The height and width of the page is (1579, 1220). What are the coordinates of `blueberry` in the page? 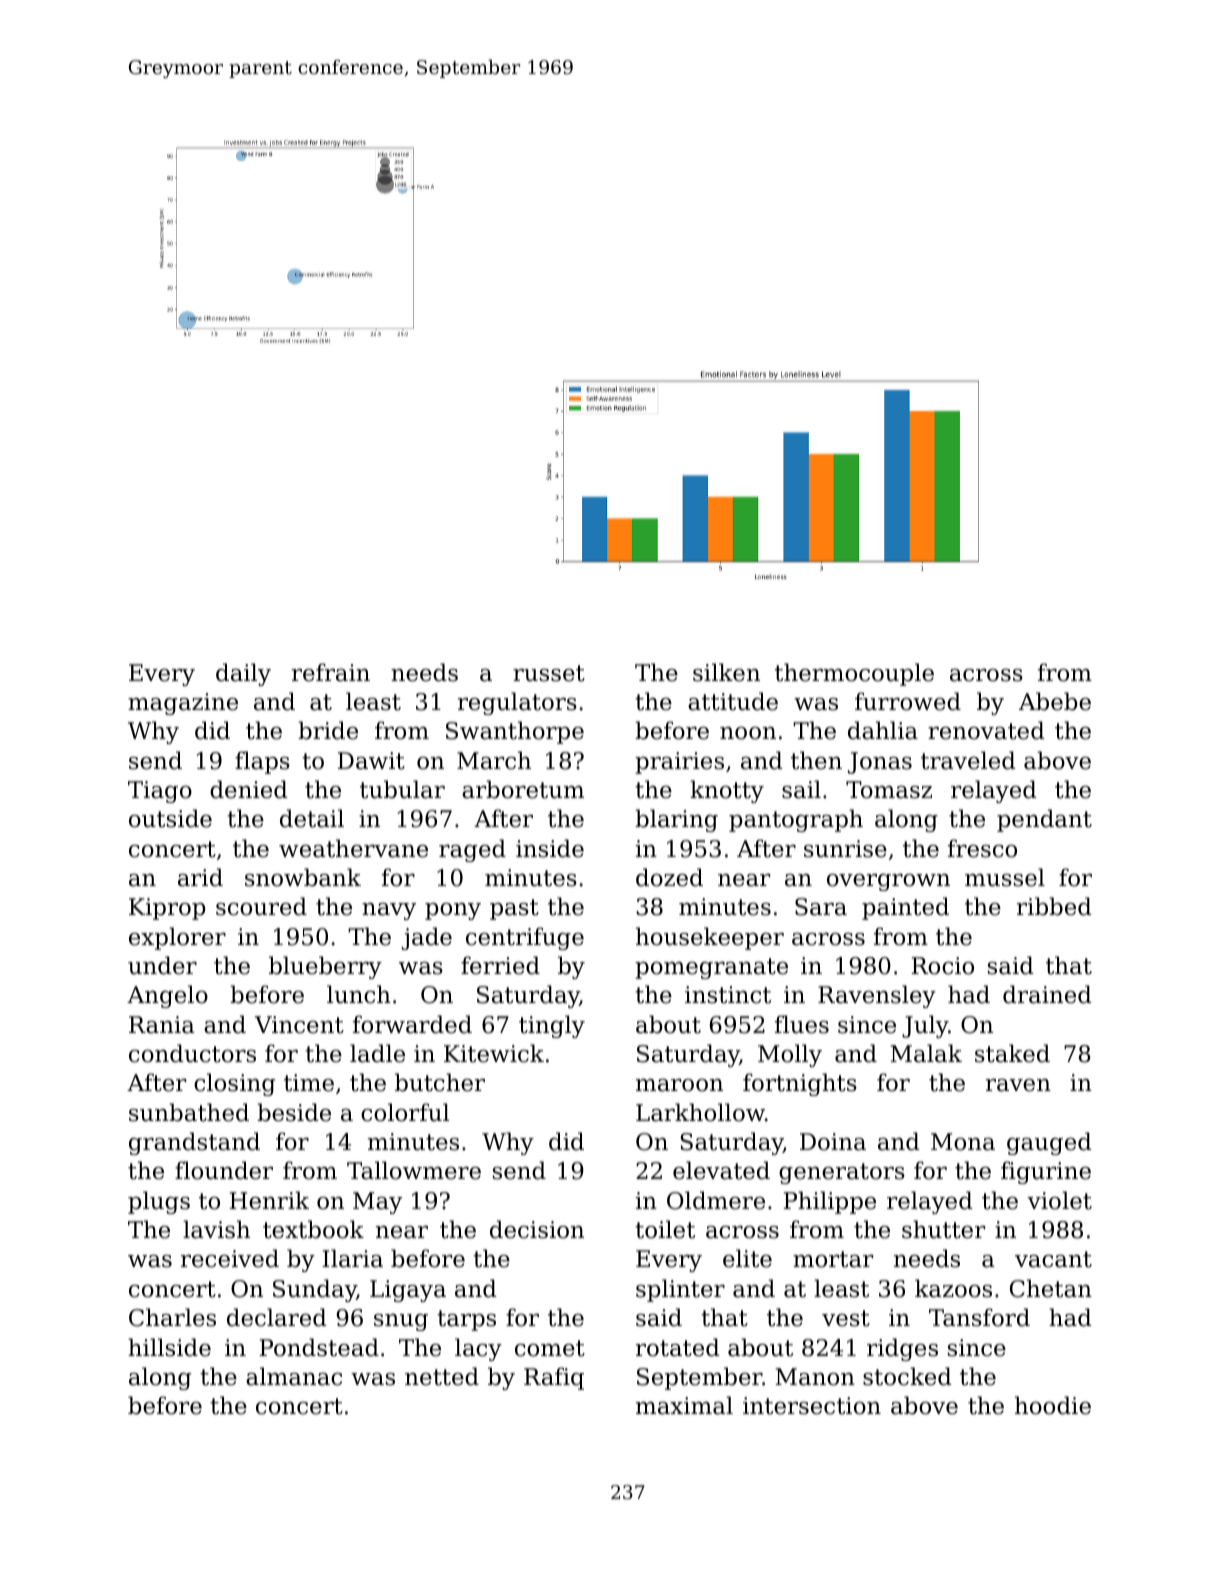 It's located at (325, 967).
